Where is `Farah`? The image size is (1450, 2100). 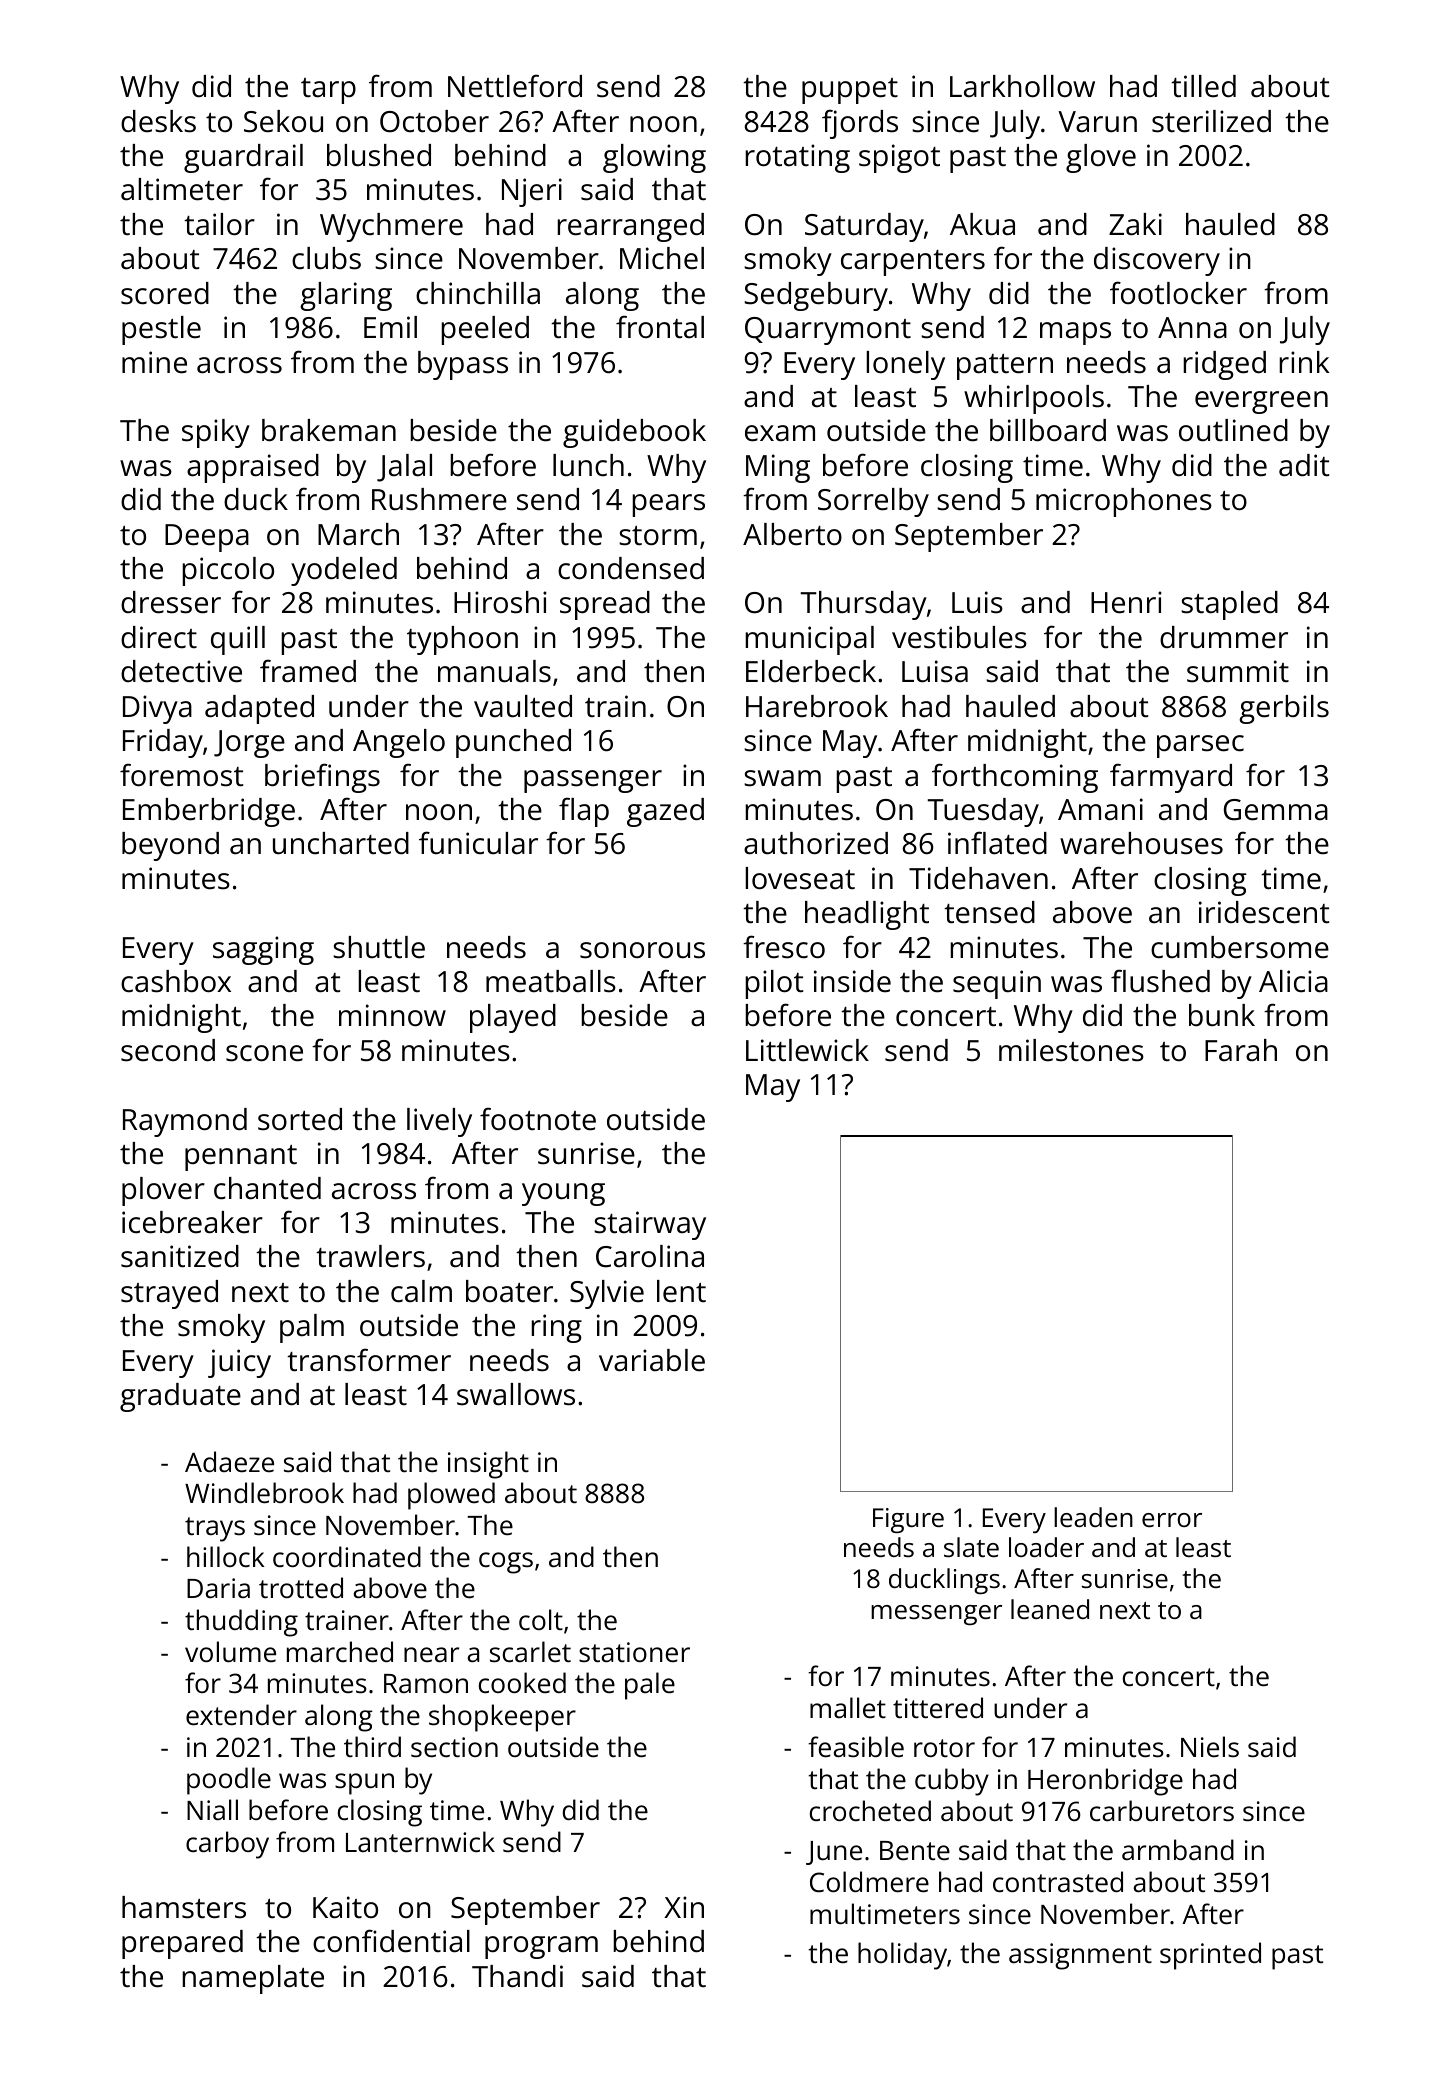 Farah is located at coordinates (1241, 1050).
